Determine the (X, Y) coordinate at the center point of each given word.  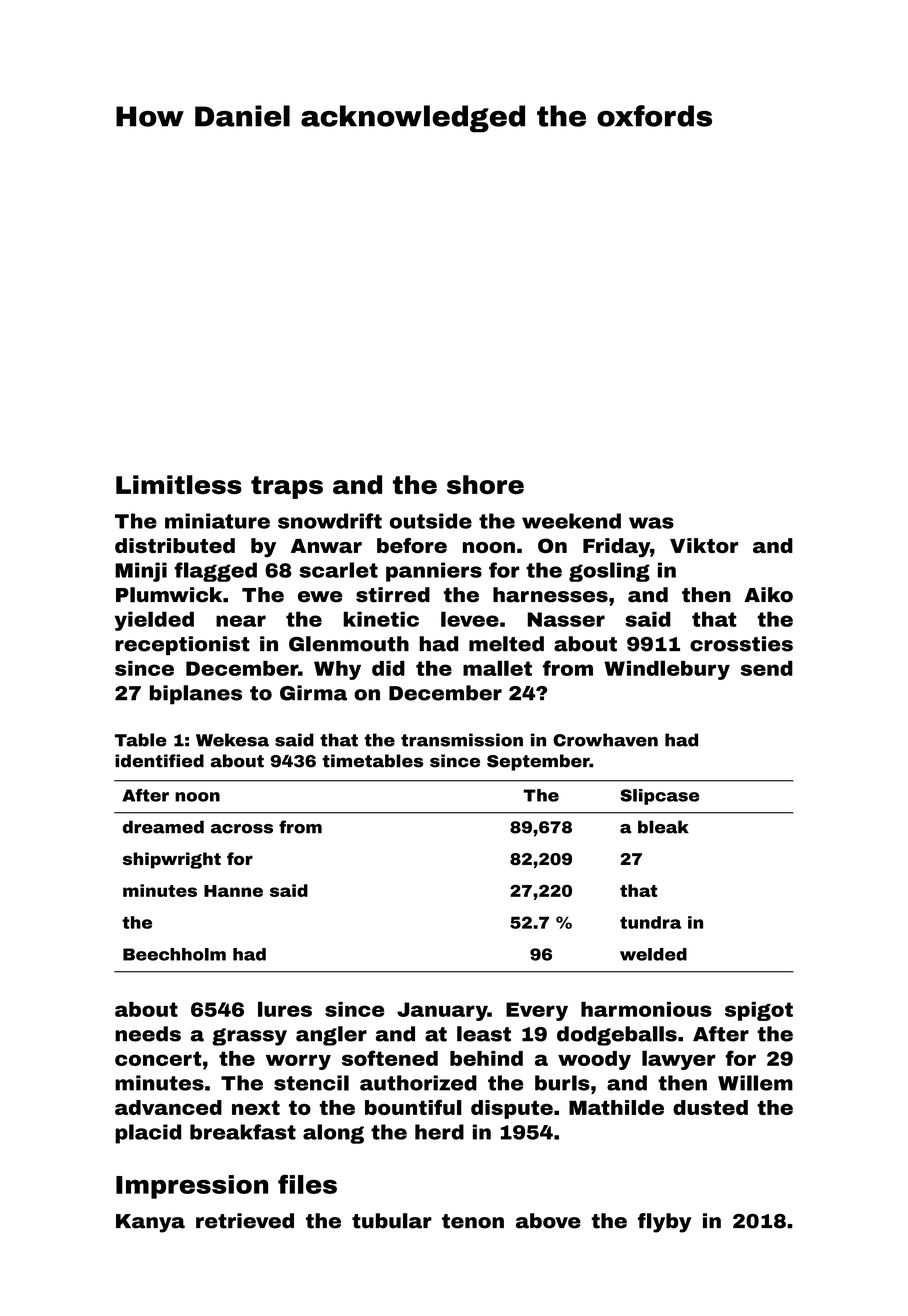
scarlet (338, 570)
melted (506, 644)
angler (331, 1036)
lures (285, 1009)
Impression (192, 1187)
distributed (175, 545)
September (538, 762)
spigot (759, 1011)
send (767, 668)
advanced (168, 1107)
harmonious (646, 1009)
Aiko (768, 595)
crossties (741, 644)
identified (159, 761)
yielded (154, 621)
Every (537, 1011)
